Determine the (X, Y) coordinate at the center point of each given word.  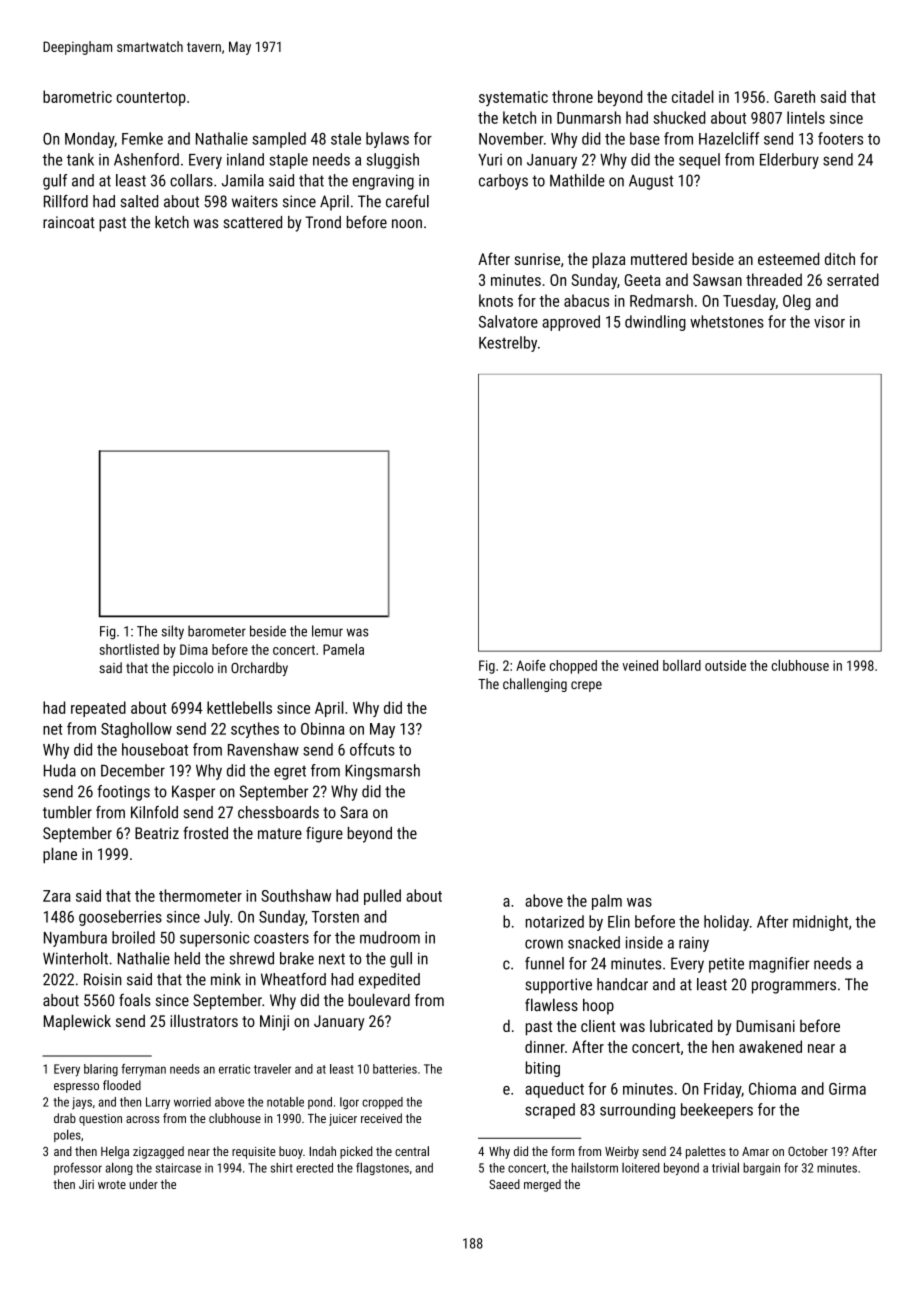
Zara (57, 896)
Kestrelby (508, 344)
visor (829, 322)
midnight (820, 923)
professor (78, 1168)
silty (173, 632)
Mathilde (577, 180)
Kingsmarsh (382, 772)
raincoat (69, 222)
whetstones (727, 321)
